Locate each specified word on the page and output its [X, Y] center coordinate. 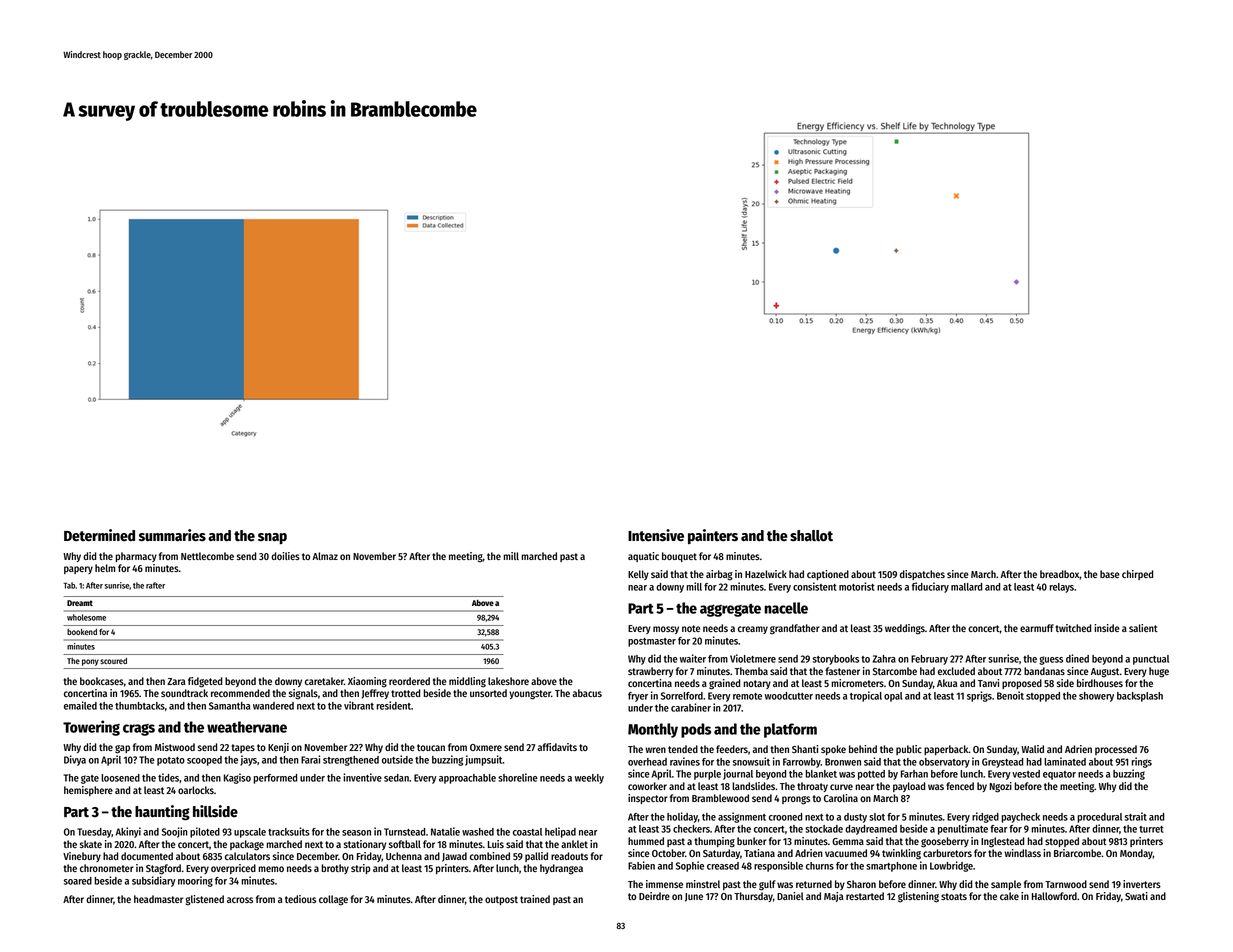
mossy [666, 630]
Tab [69, 585]
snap [272, 538]
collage [333, 900]
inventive [362, 777]
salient [1143, 628]
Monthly [653, 730]
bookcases [102, 681]
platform [790, 730]
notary [757, 684]
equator [1059, 775]
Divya [75, 760]
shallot [811, 536]
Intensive [656, 535]
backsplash [1140, 697]
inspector [648, 799]
